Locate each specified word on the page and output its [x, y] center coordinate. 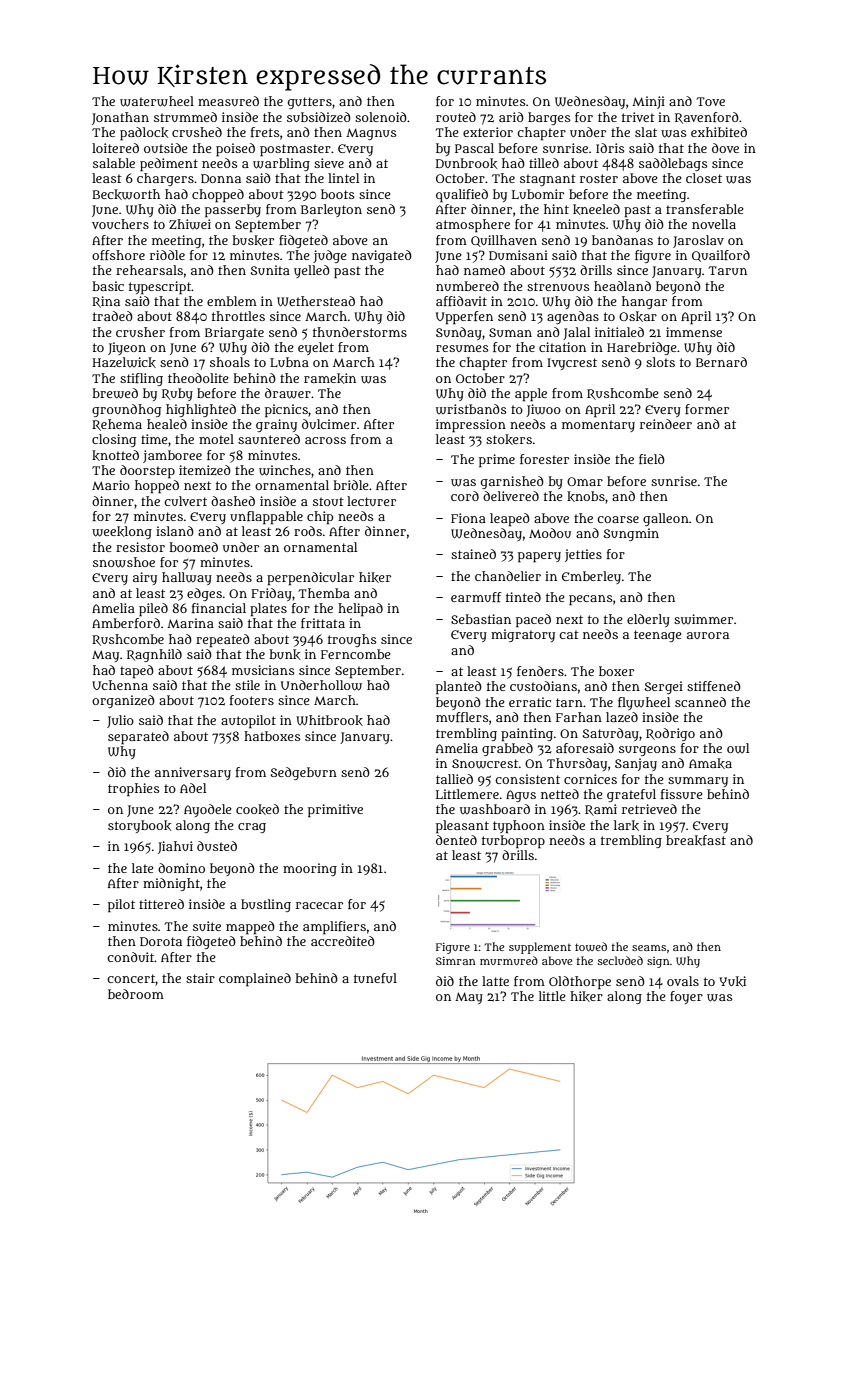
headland [622, 286]
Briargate [234, 333]
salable [114, 163]
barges [549, 118]
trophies [133, 790]
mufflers [462, 717]
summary [698, 782]
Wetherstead [316, 301]
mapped [250, 928]
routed [456, 117]
